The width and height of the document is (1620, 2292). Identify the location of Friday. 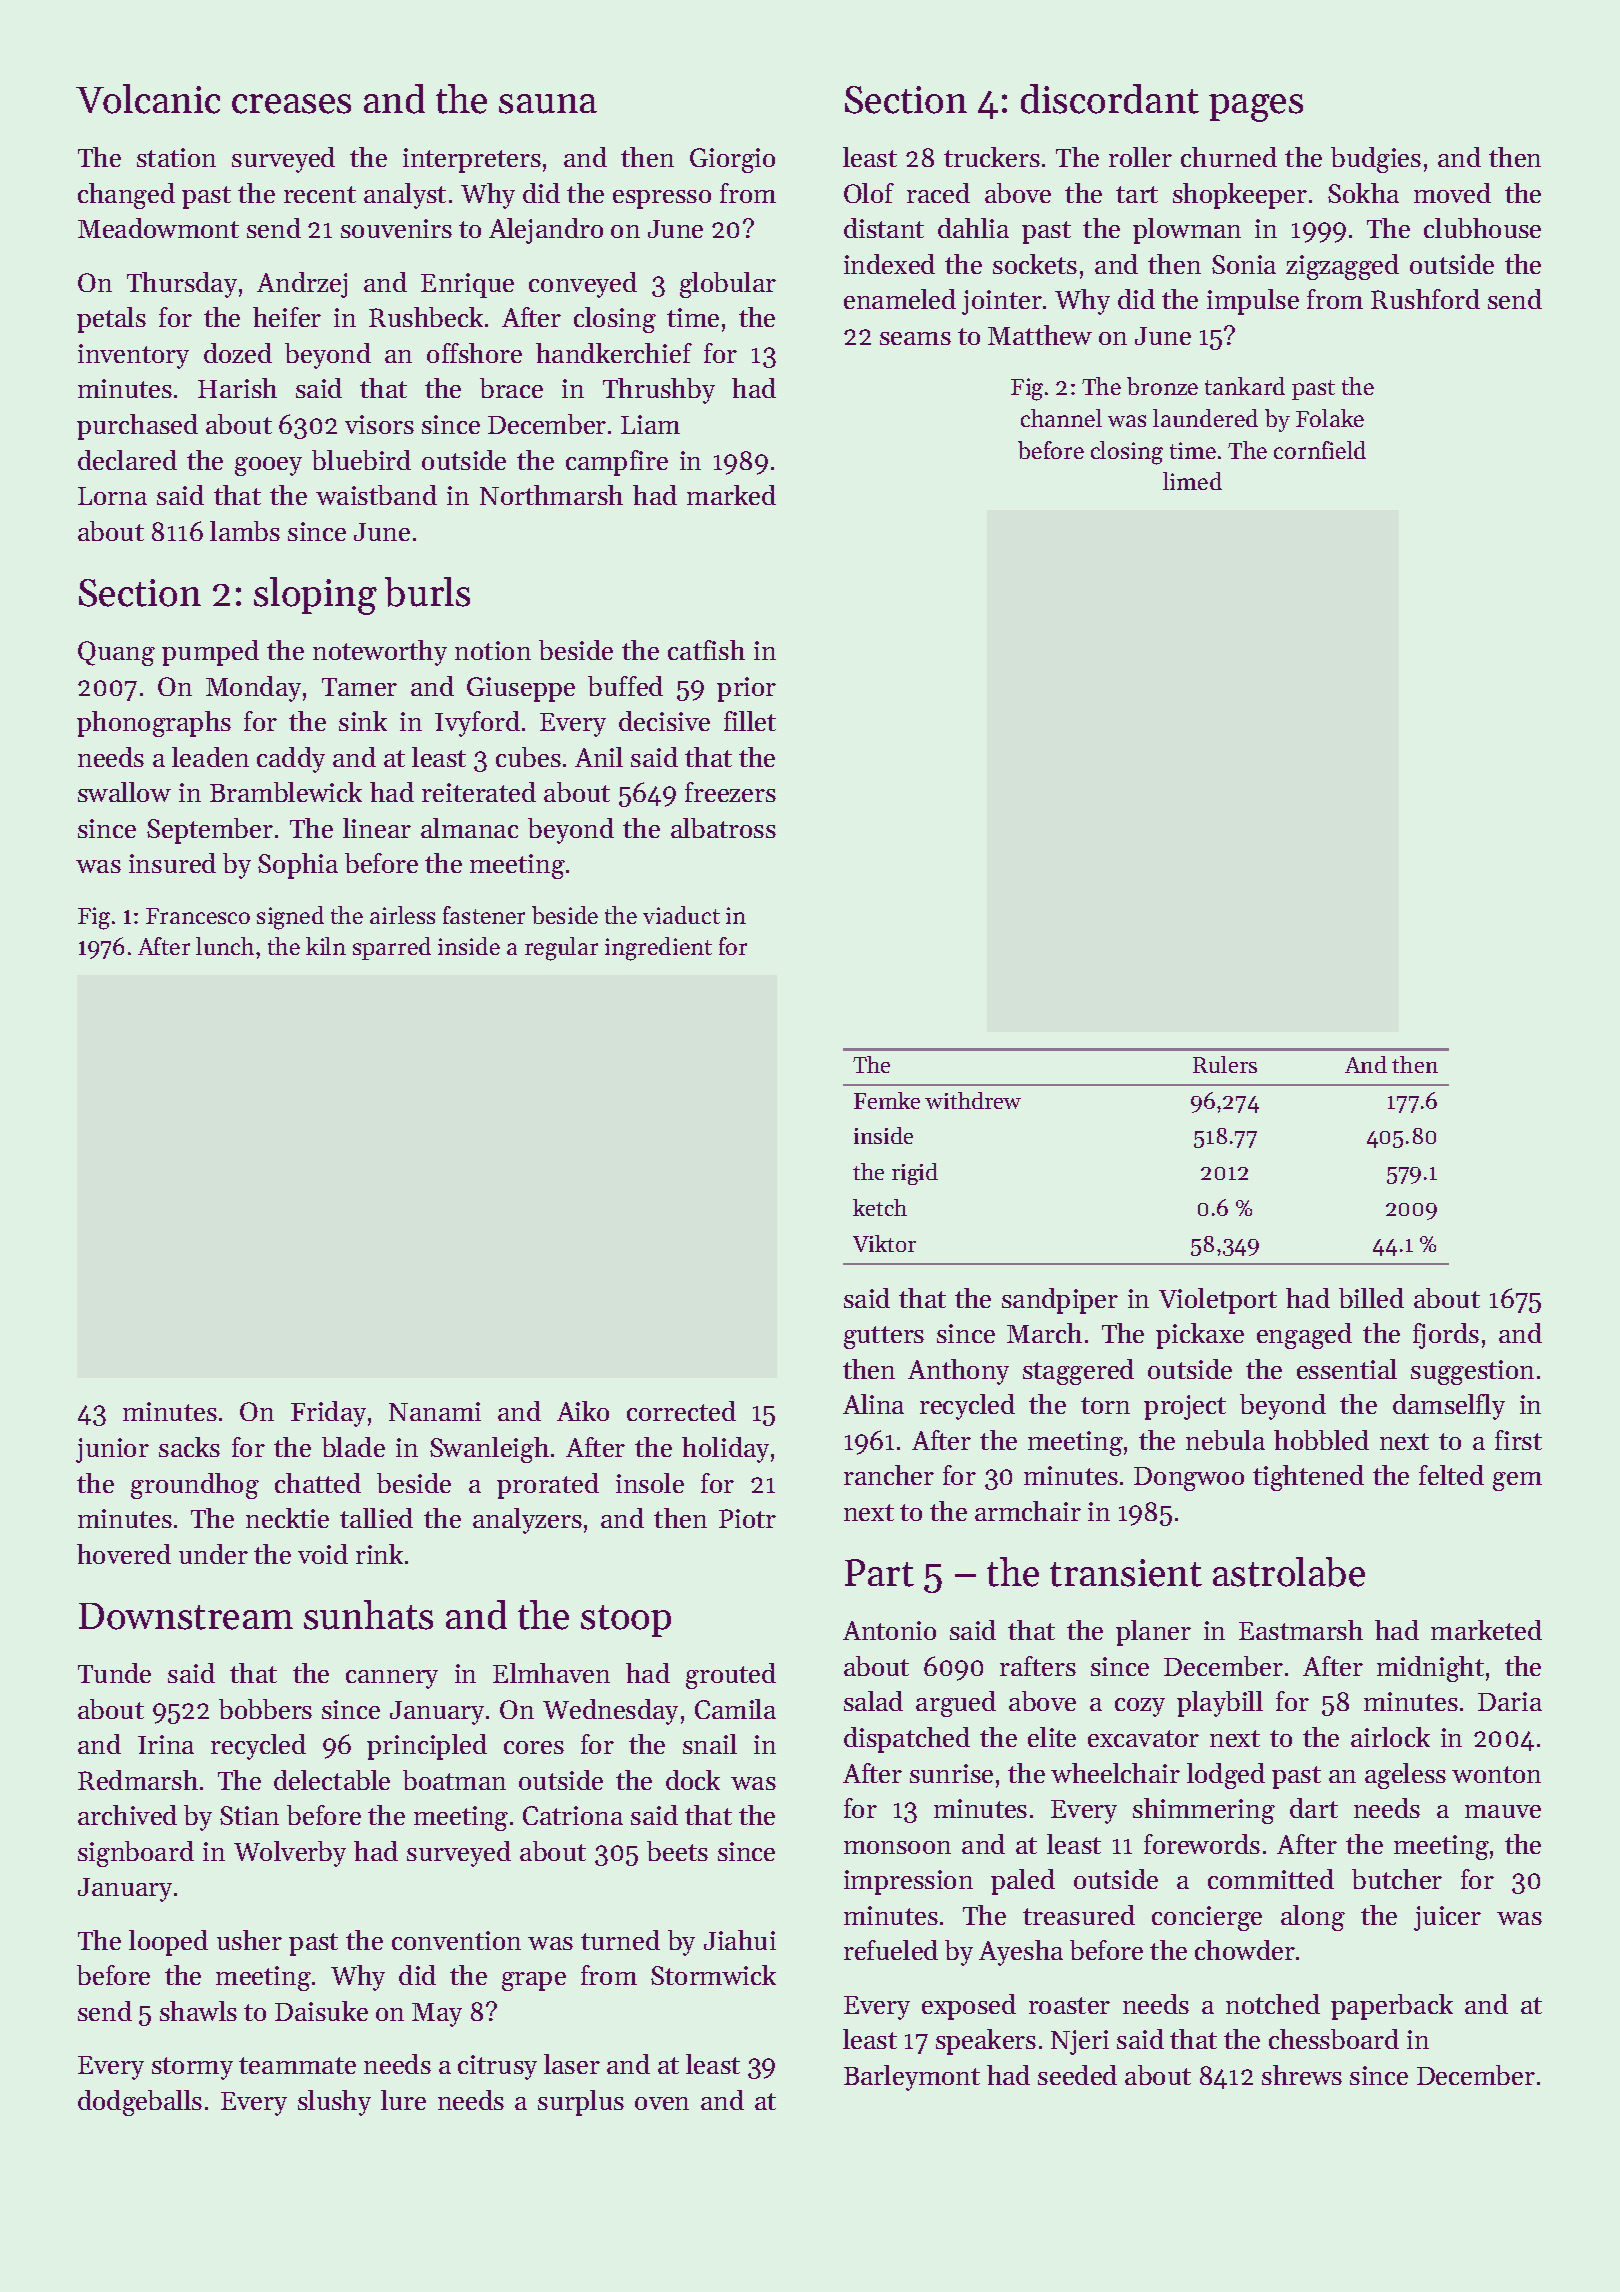
(328, 1414).
